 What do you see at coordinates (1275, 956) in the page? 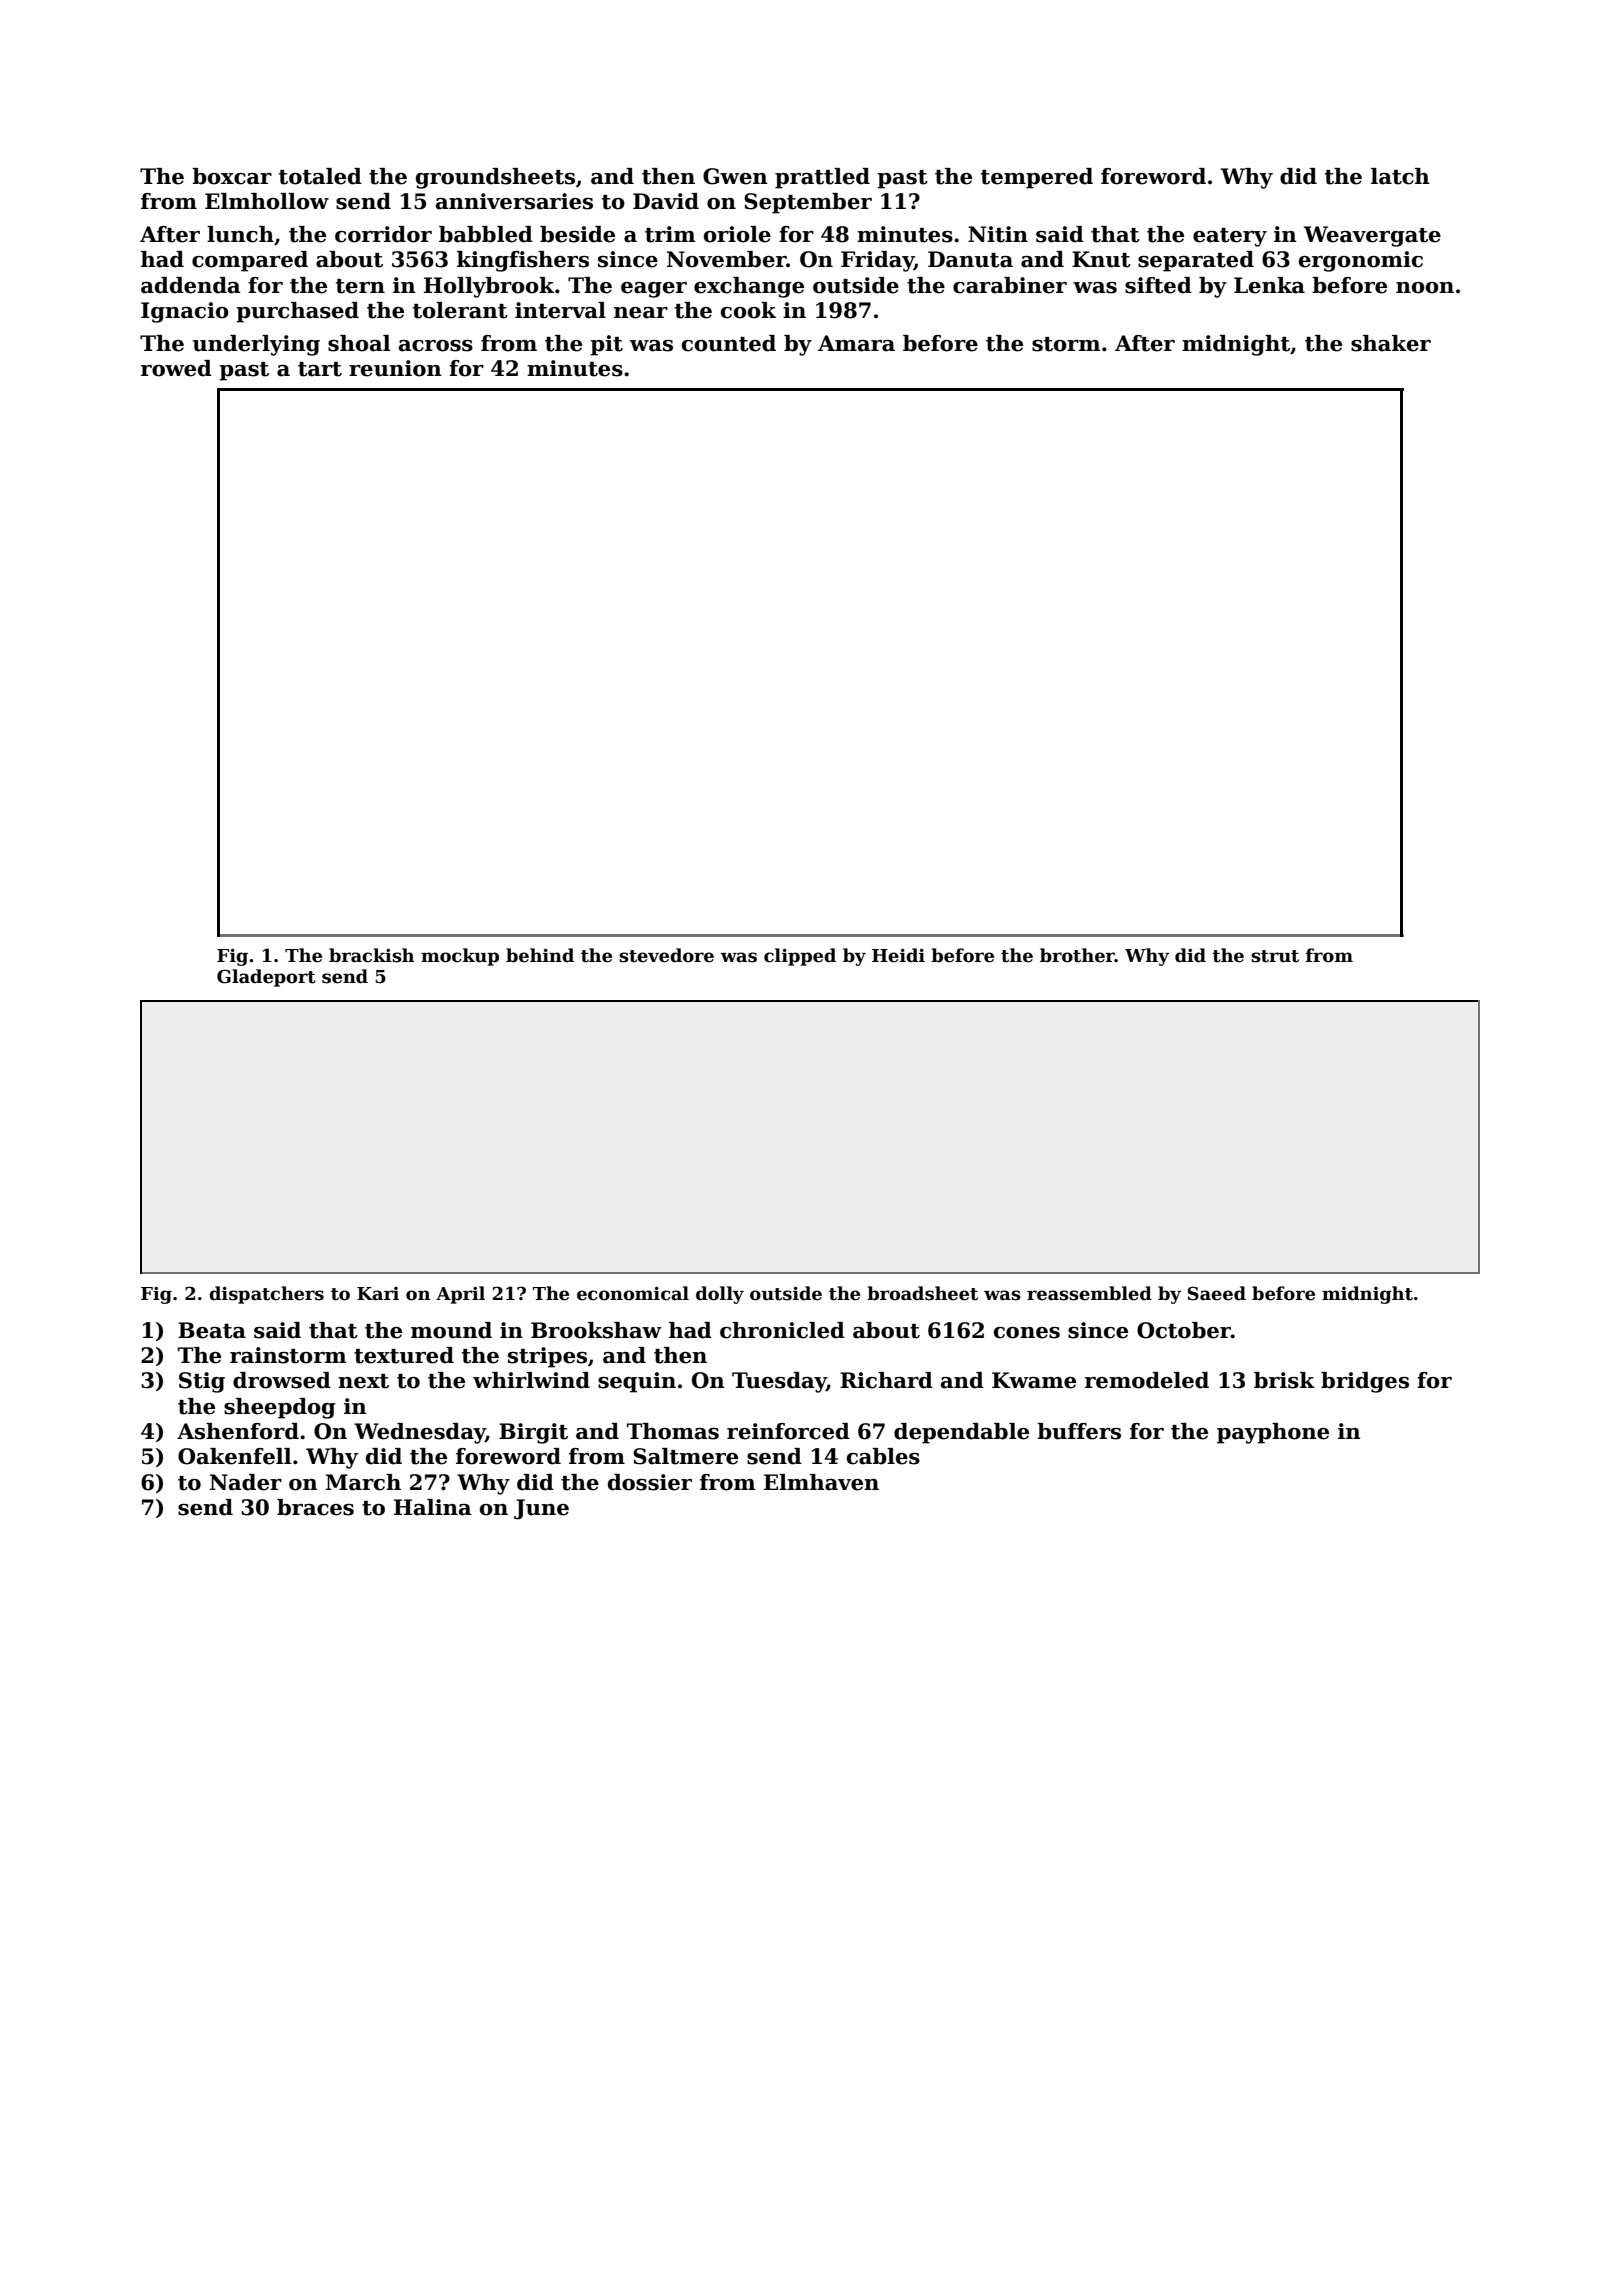
I see `strut` at bounding box center [1275, 956].
